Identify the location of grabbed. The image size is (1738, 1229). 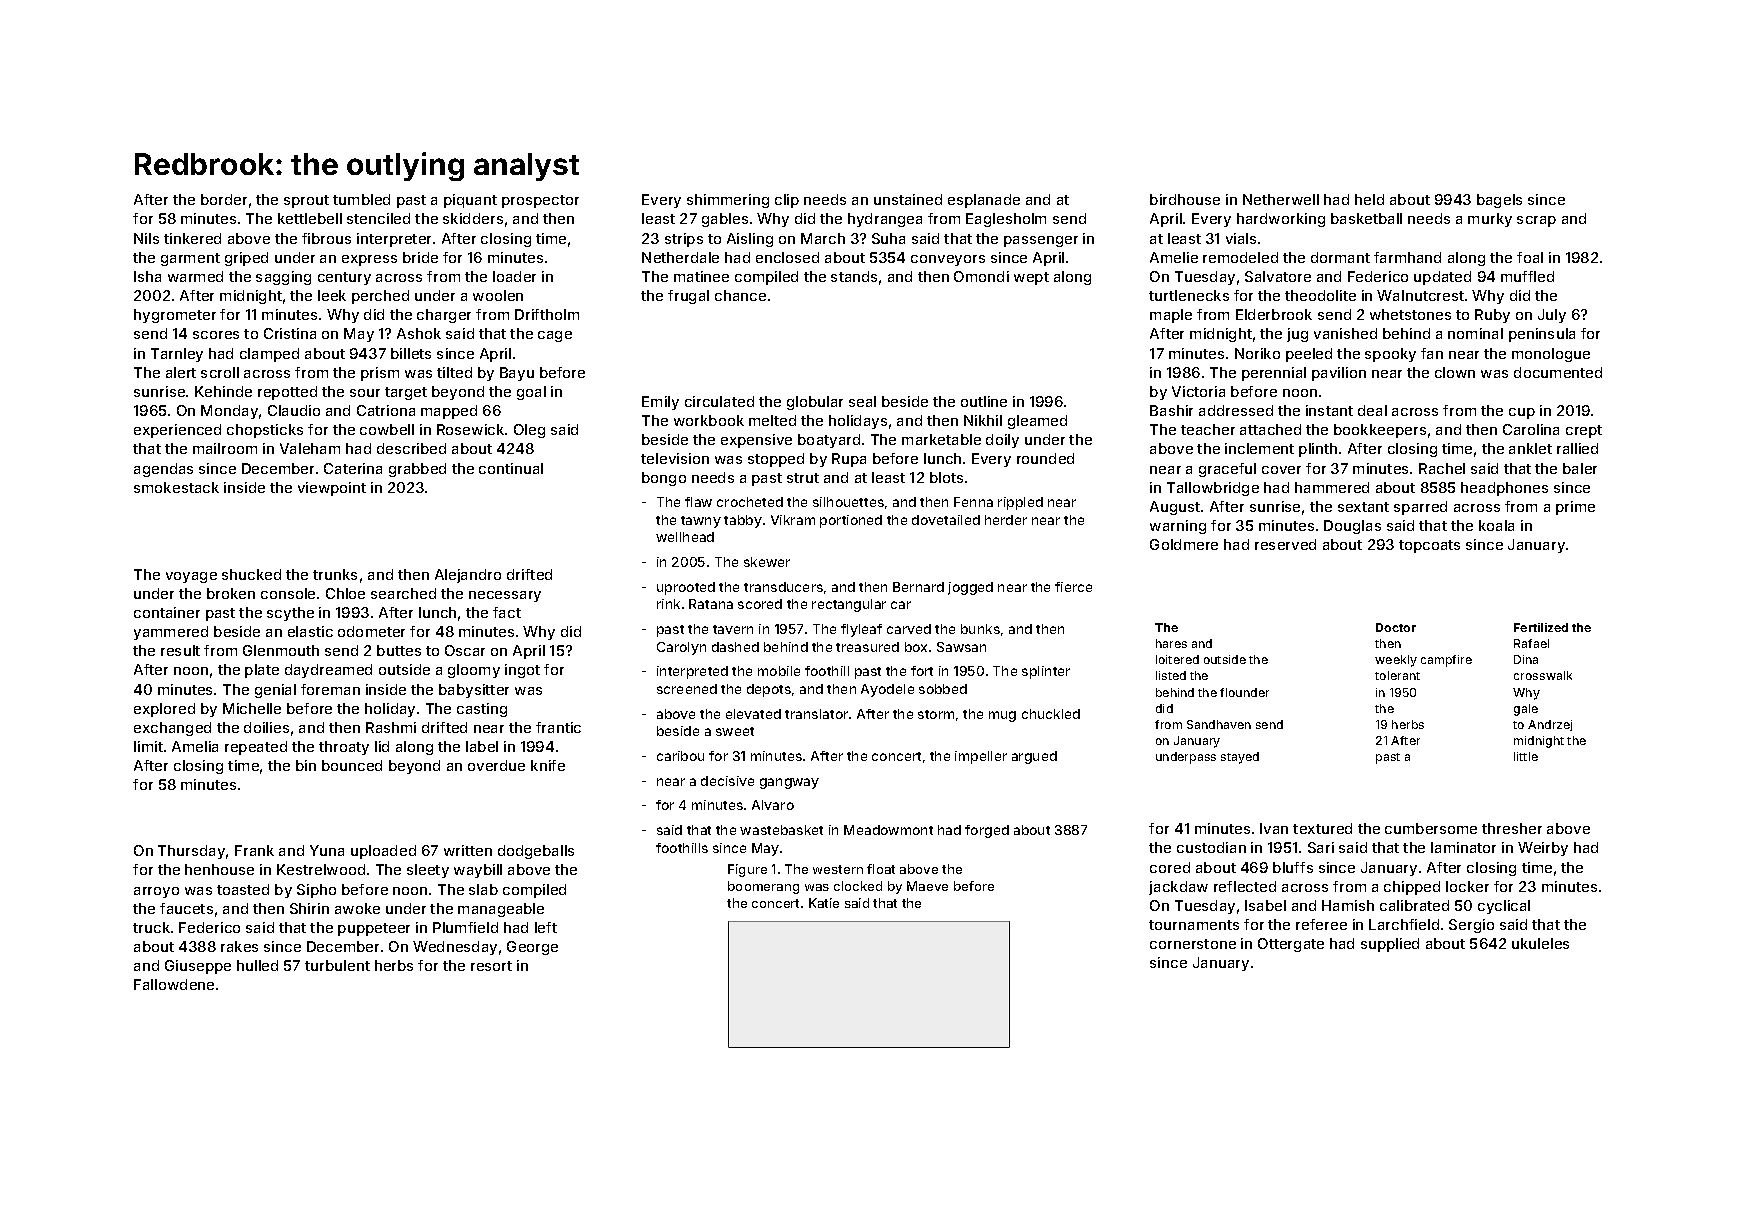
(417, 470).
